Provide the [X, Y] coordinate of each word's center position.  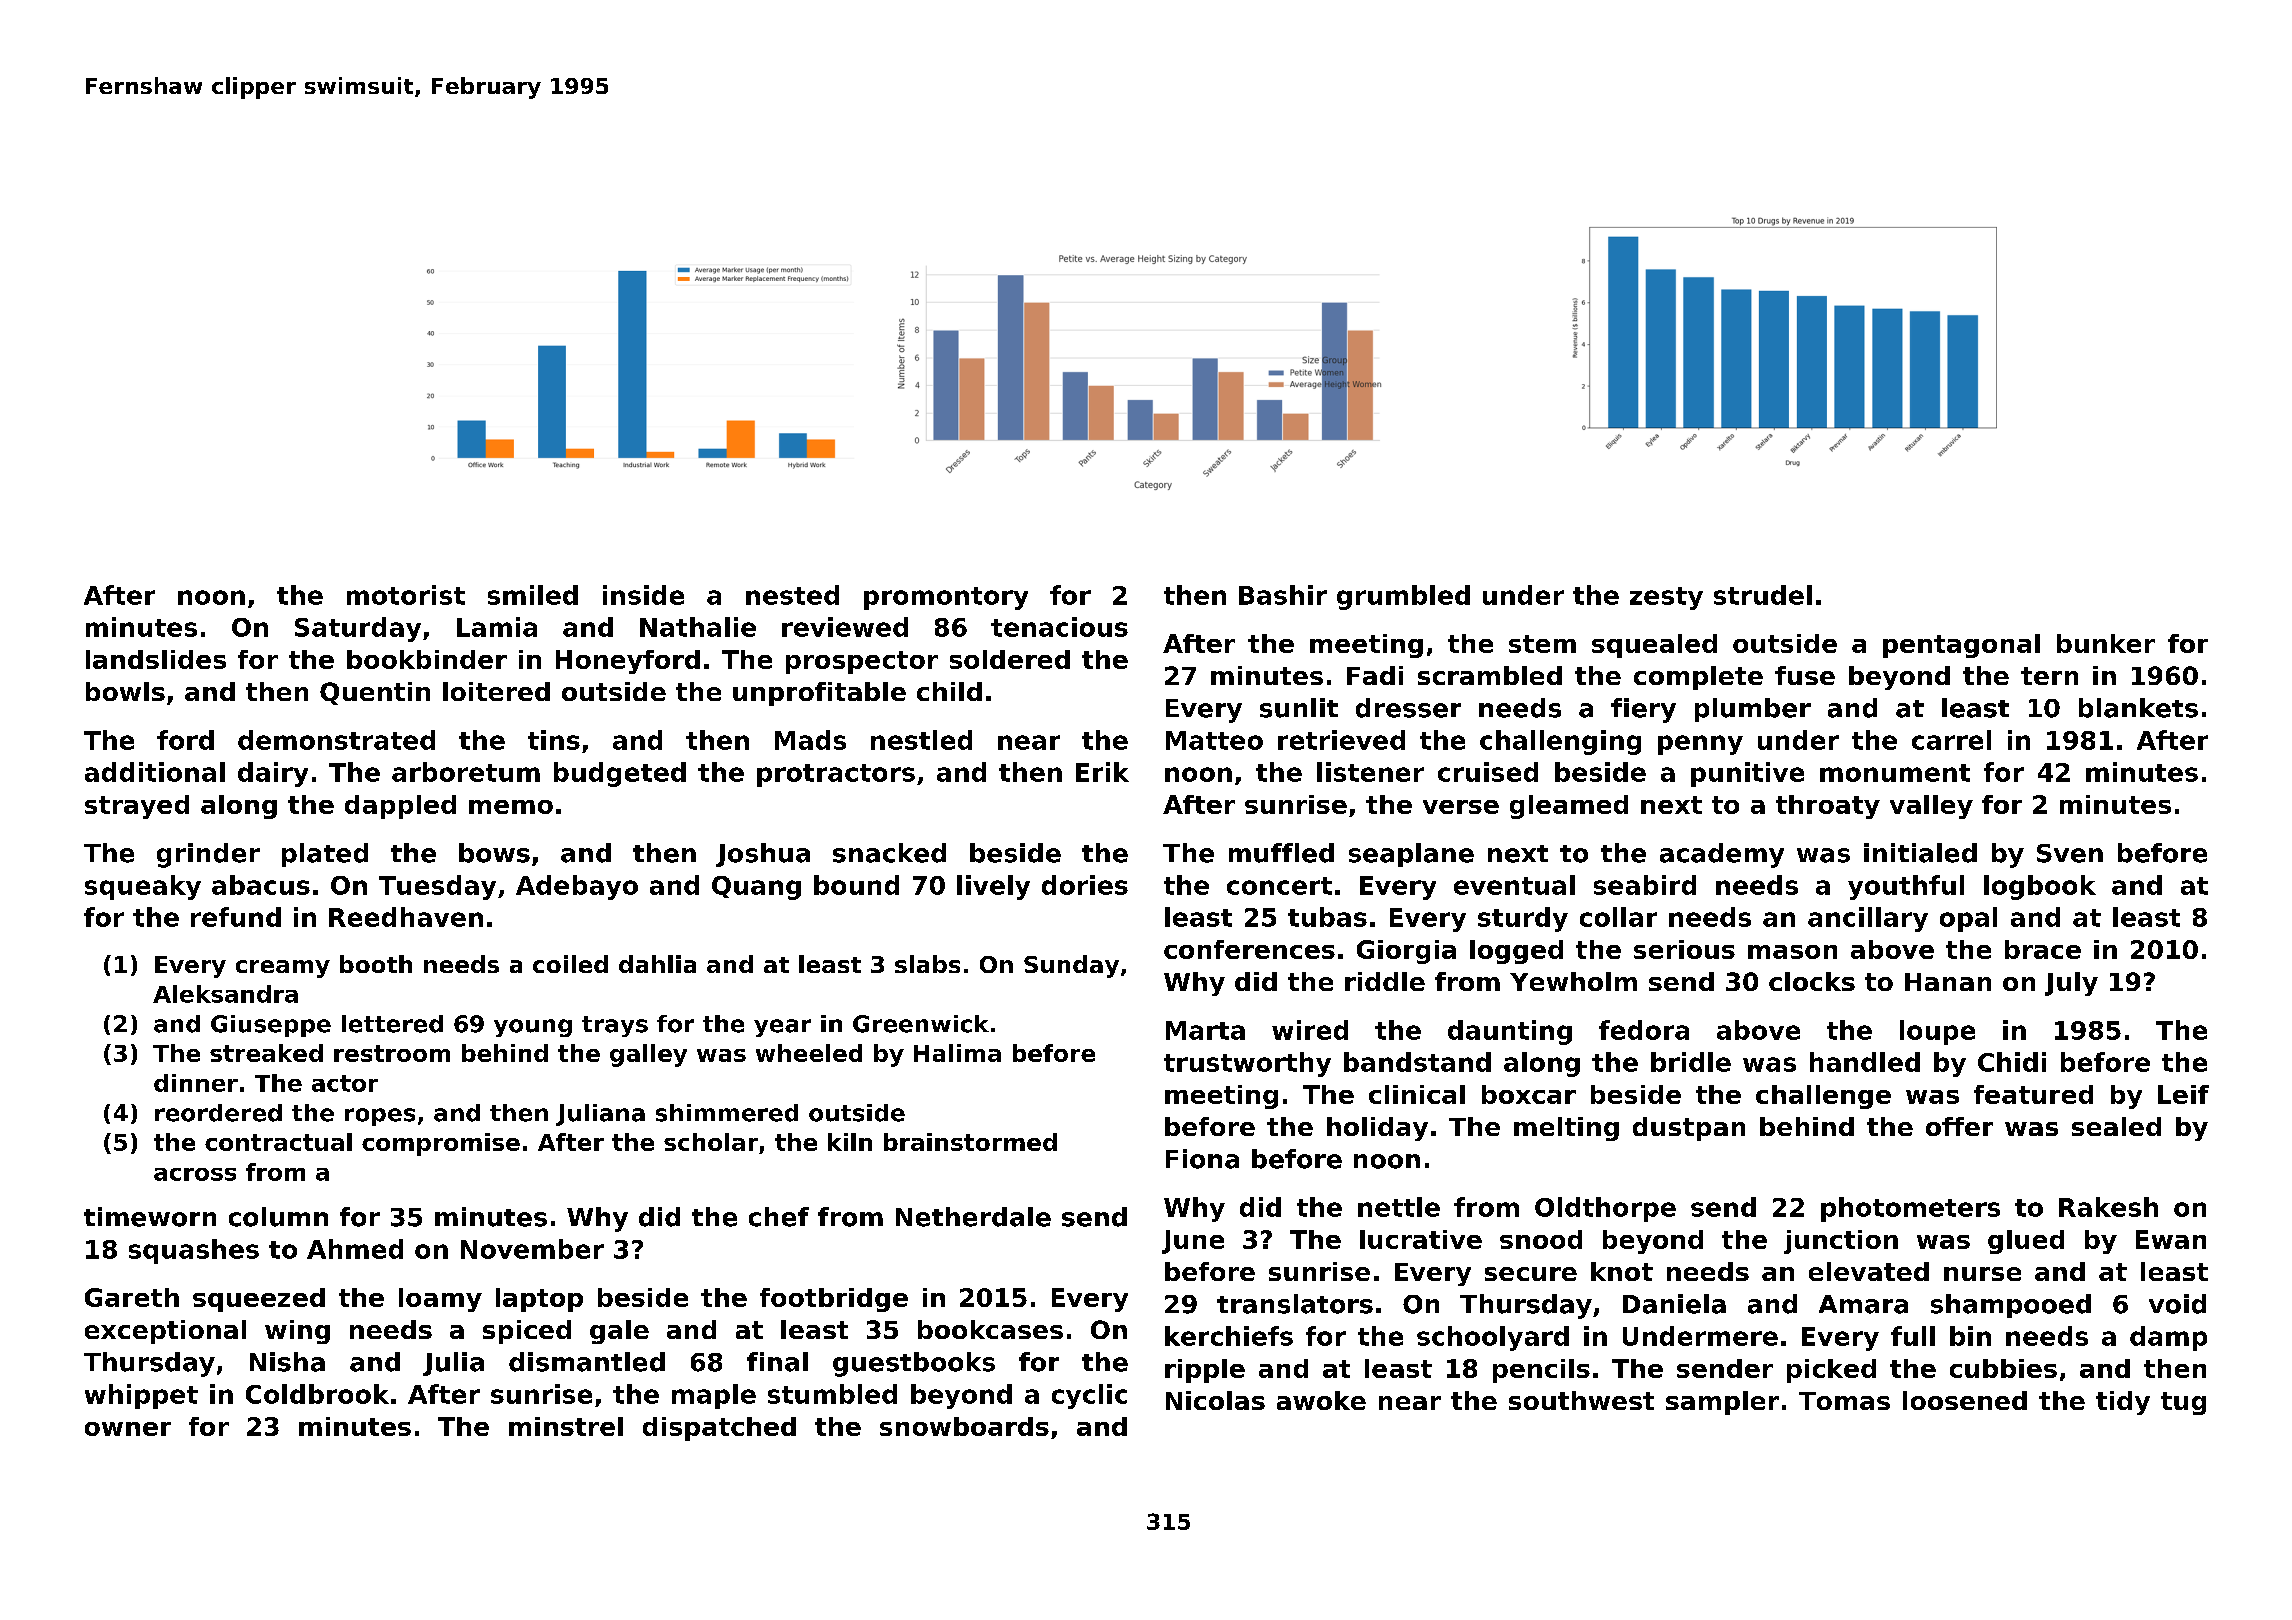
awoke [1321, 1400]
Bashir [1283, 595]
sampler [1722, 1403]
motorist [406, 595]
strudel [1763, 595]
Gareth [132, 1297]
